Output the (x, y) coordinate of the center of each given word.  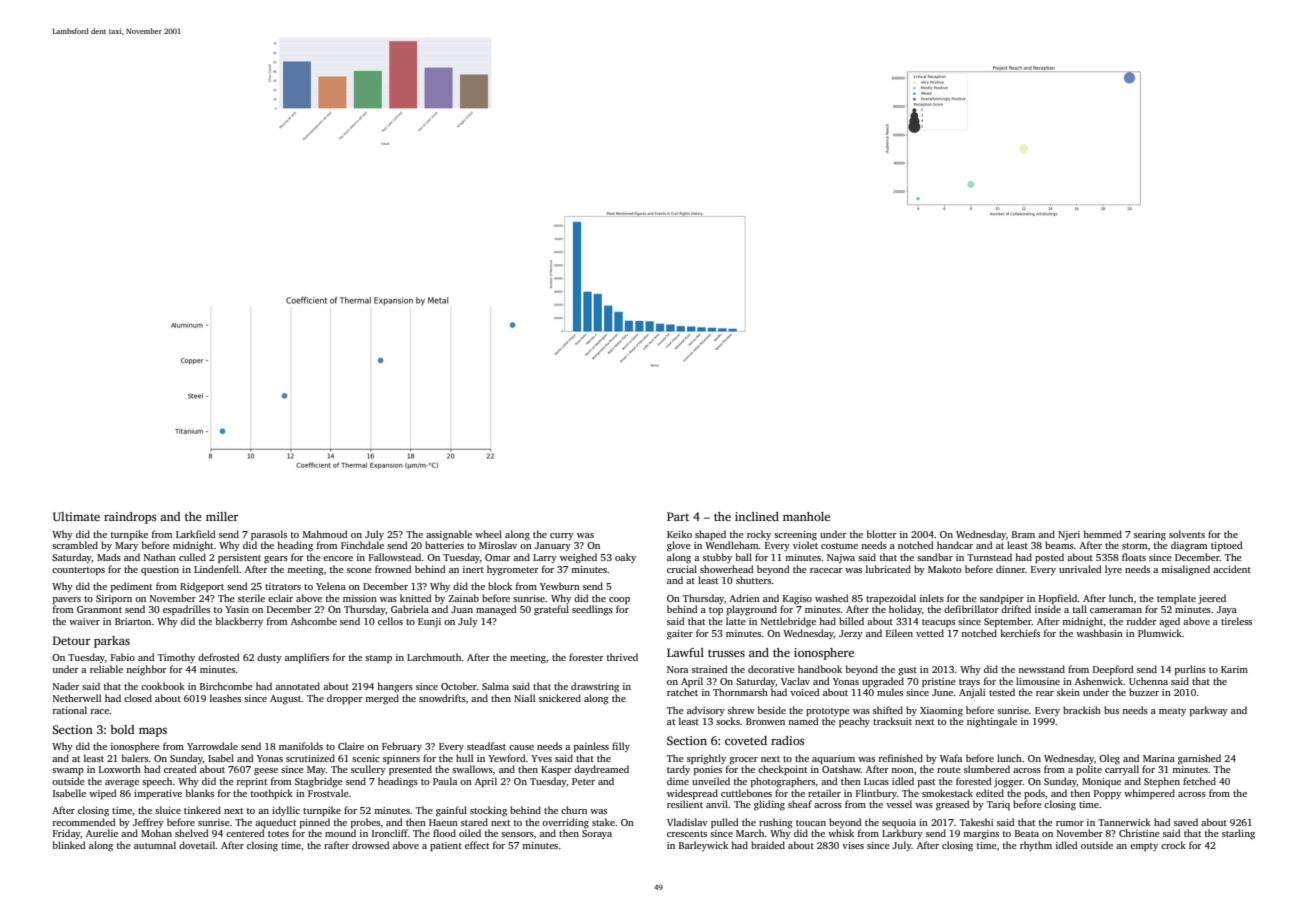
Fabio (123, 657)
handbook (820, 669)
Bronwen (765, 721)
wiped (103, 794)
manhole (806, 516)
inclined (757, 516)
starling (1238, 834)
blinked (69, 845)
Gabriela (410, 609)
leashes (225, 698)
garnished (1199, 759)
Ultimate (76, 516)
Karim (1234, 669)
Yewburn (560, 586)
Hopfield (1058, 599)
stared (474, 822)
